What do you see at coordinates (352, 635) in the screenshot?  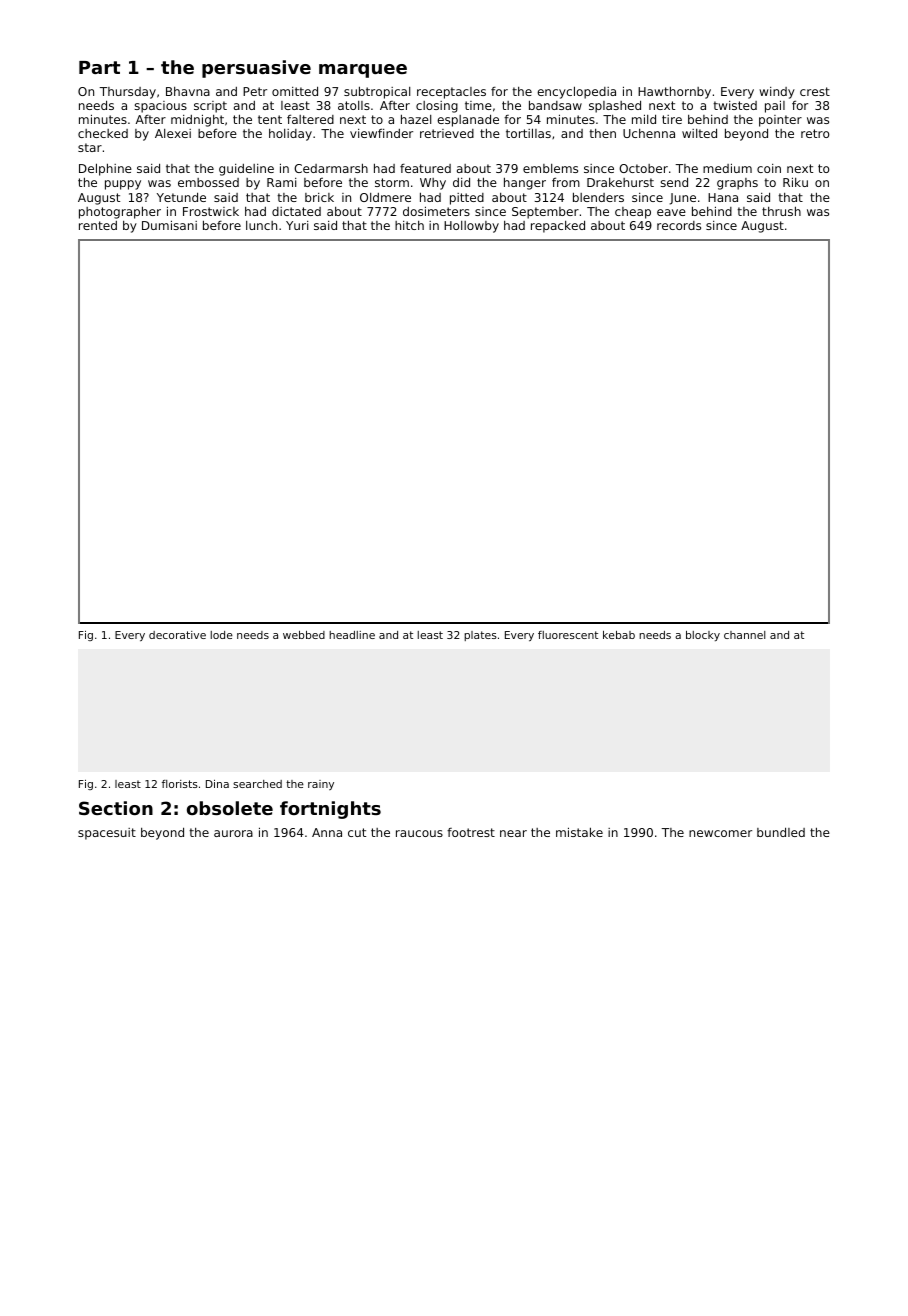 I see `headline` at bounding box center [352, 635].
